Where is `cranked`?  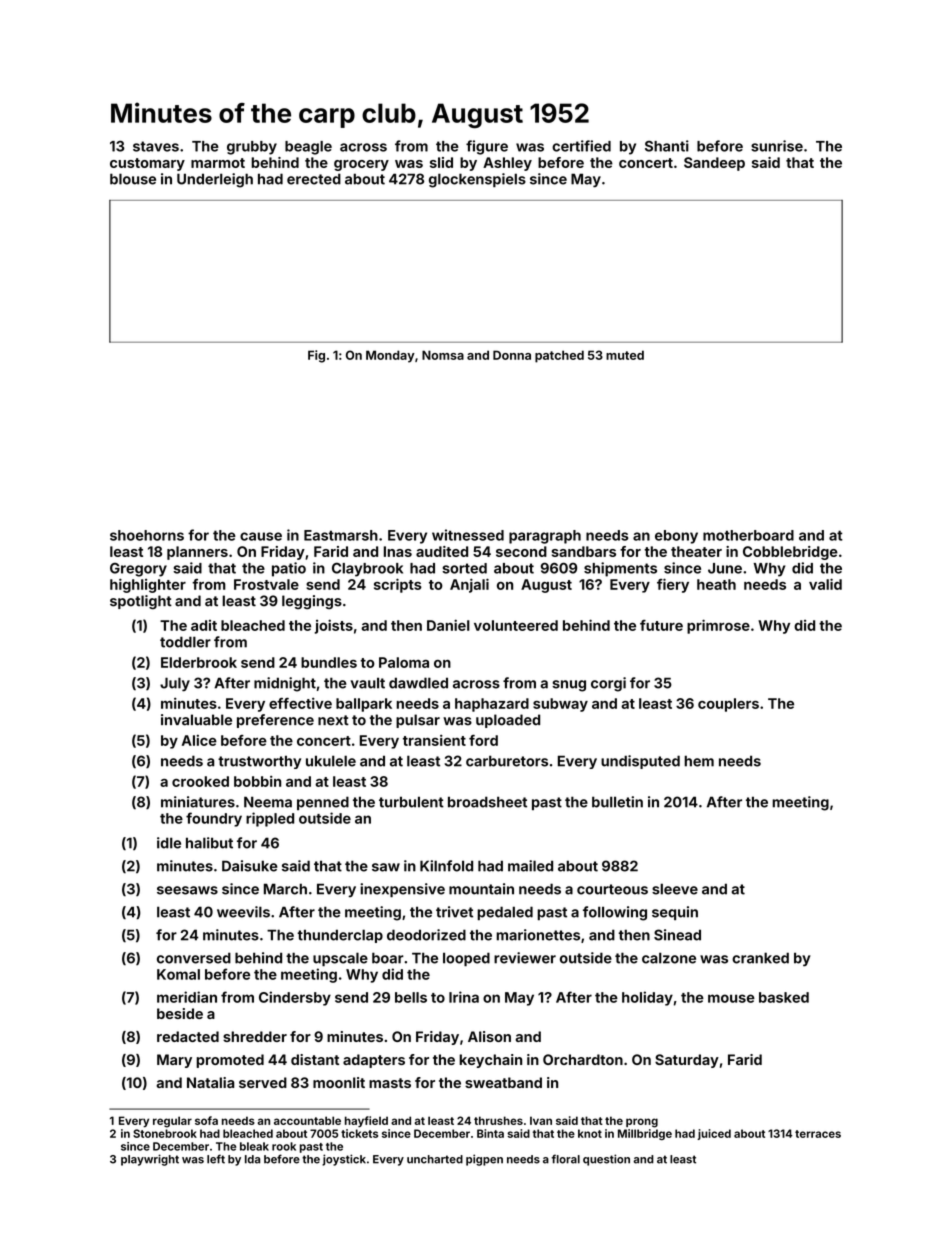
cranked is located at coordinates (760, 958).
